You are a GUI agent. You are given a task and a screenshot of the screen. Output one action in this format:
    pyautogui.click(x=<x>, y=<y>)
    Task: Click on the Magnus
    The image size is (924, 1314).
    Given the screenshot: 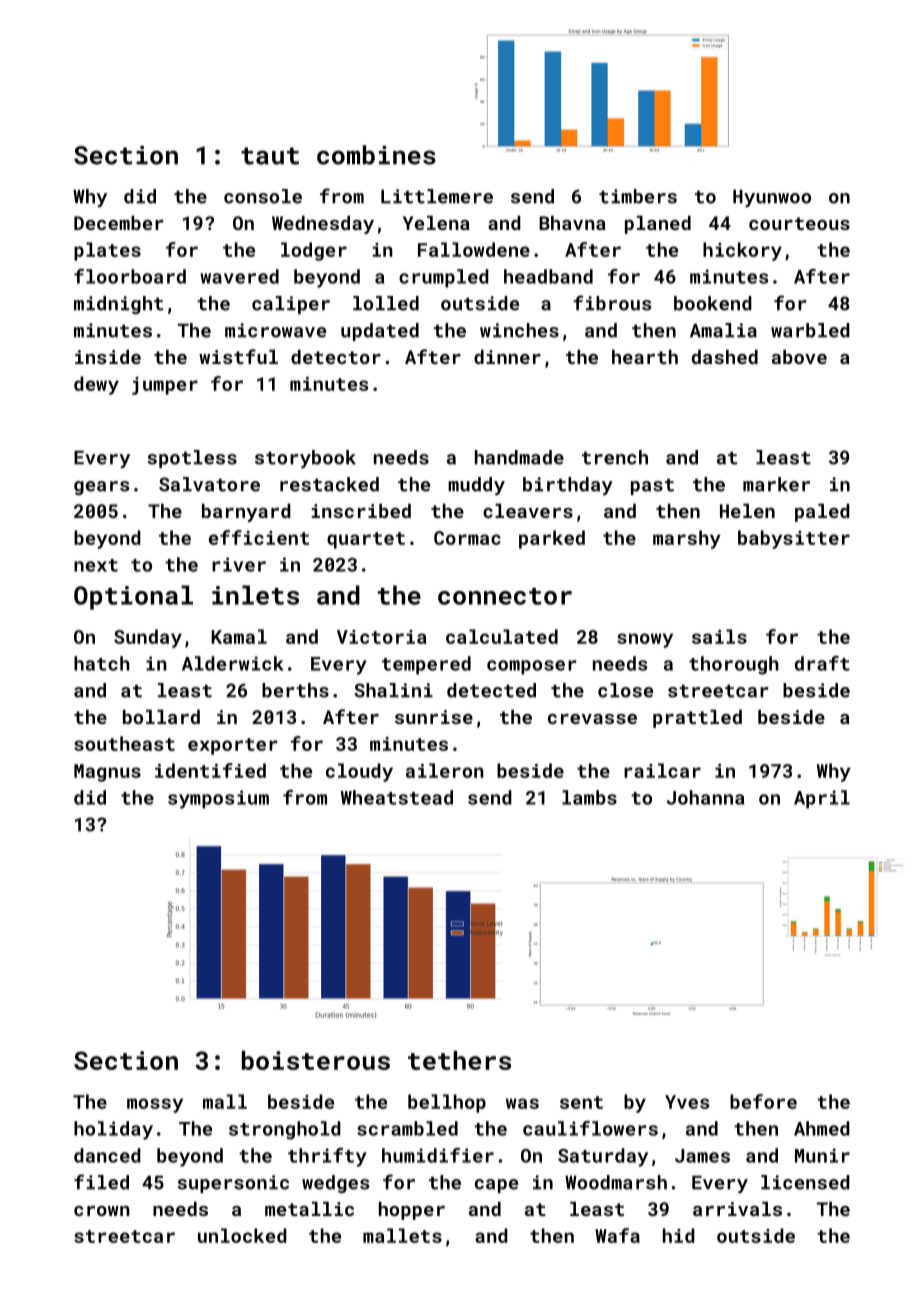 What is the action you would take?
    pyautogui.click(x=107, y=773)
